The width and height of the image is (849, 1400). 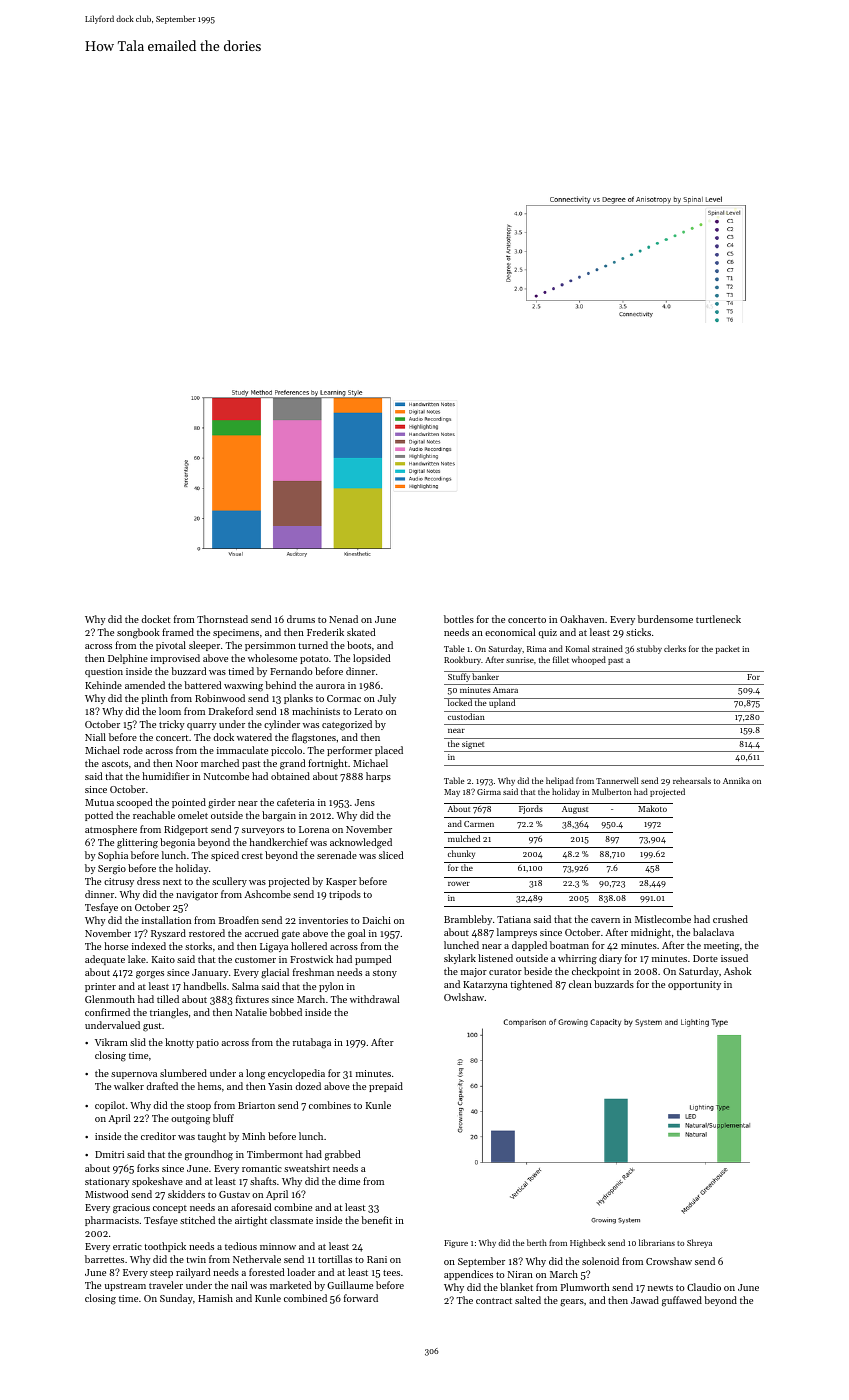 What do you see at coordinates (705, 958) in the image?
I see `Dorte` at bounding box center [705, 958].
